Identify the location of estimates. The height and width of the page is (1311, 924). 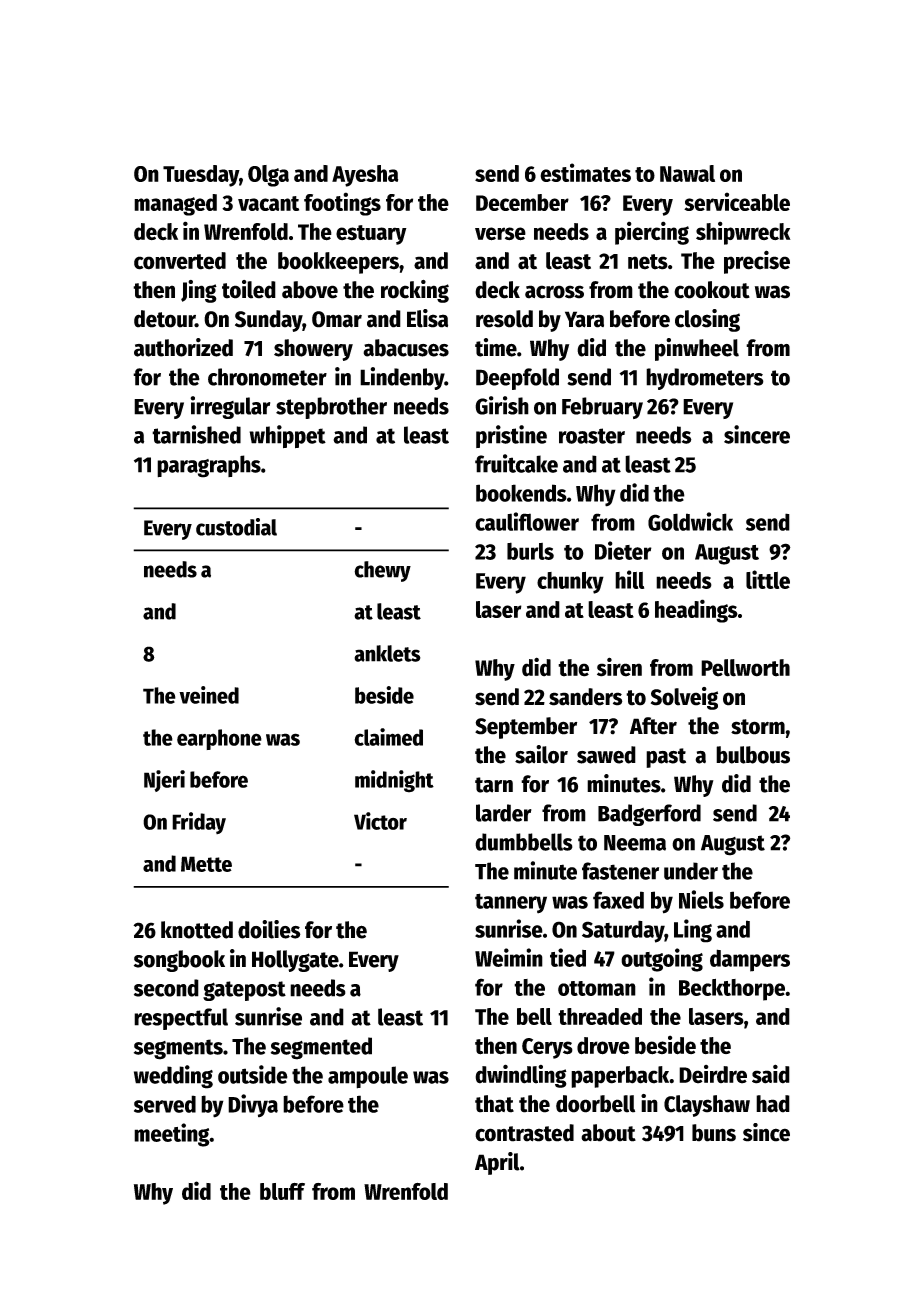
(585, 172).
